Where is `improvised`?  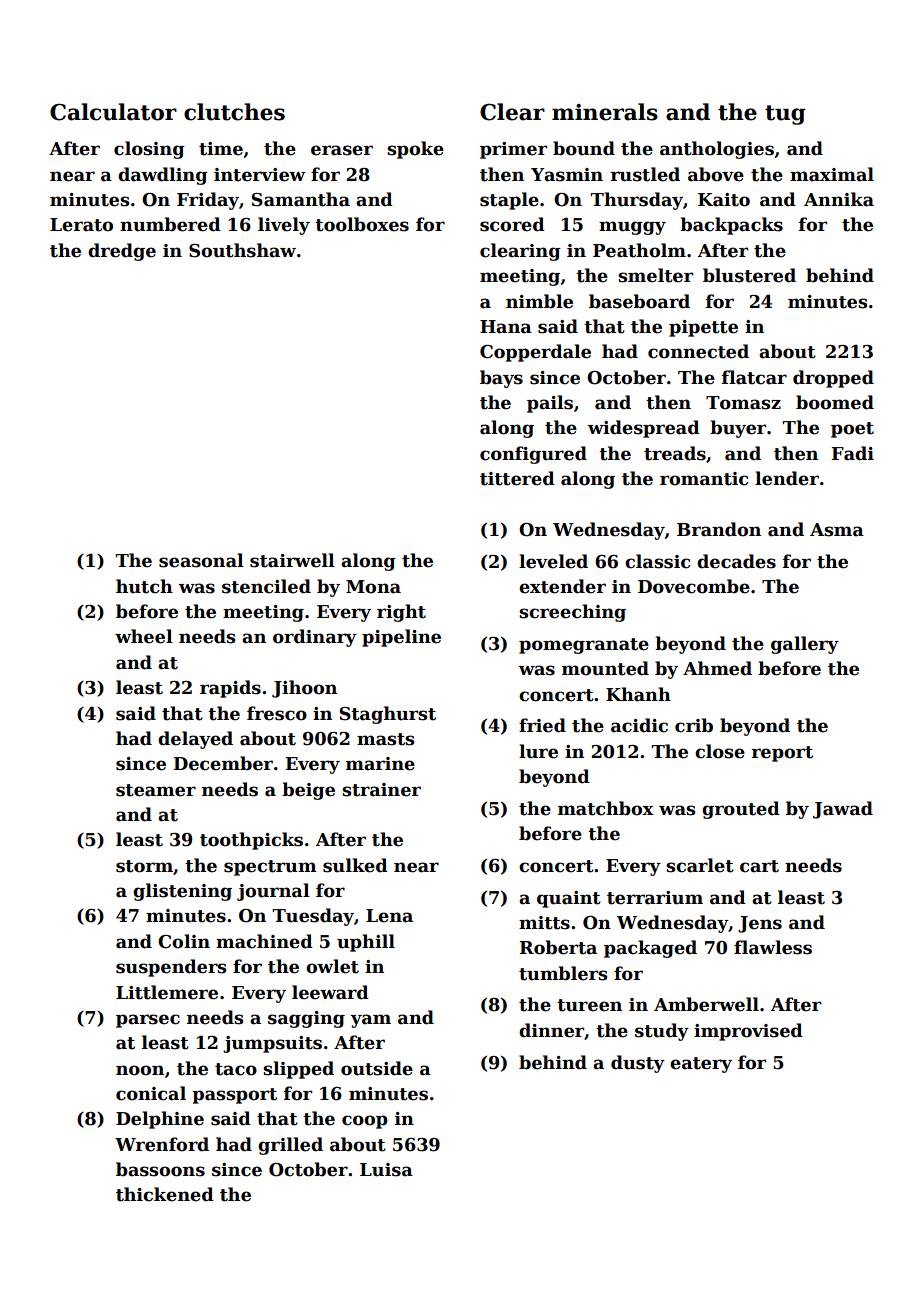
improvised is located at coordinates (748, 1032).
